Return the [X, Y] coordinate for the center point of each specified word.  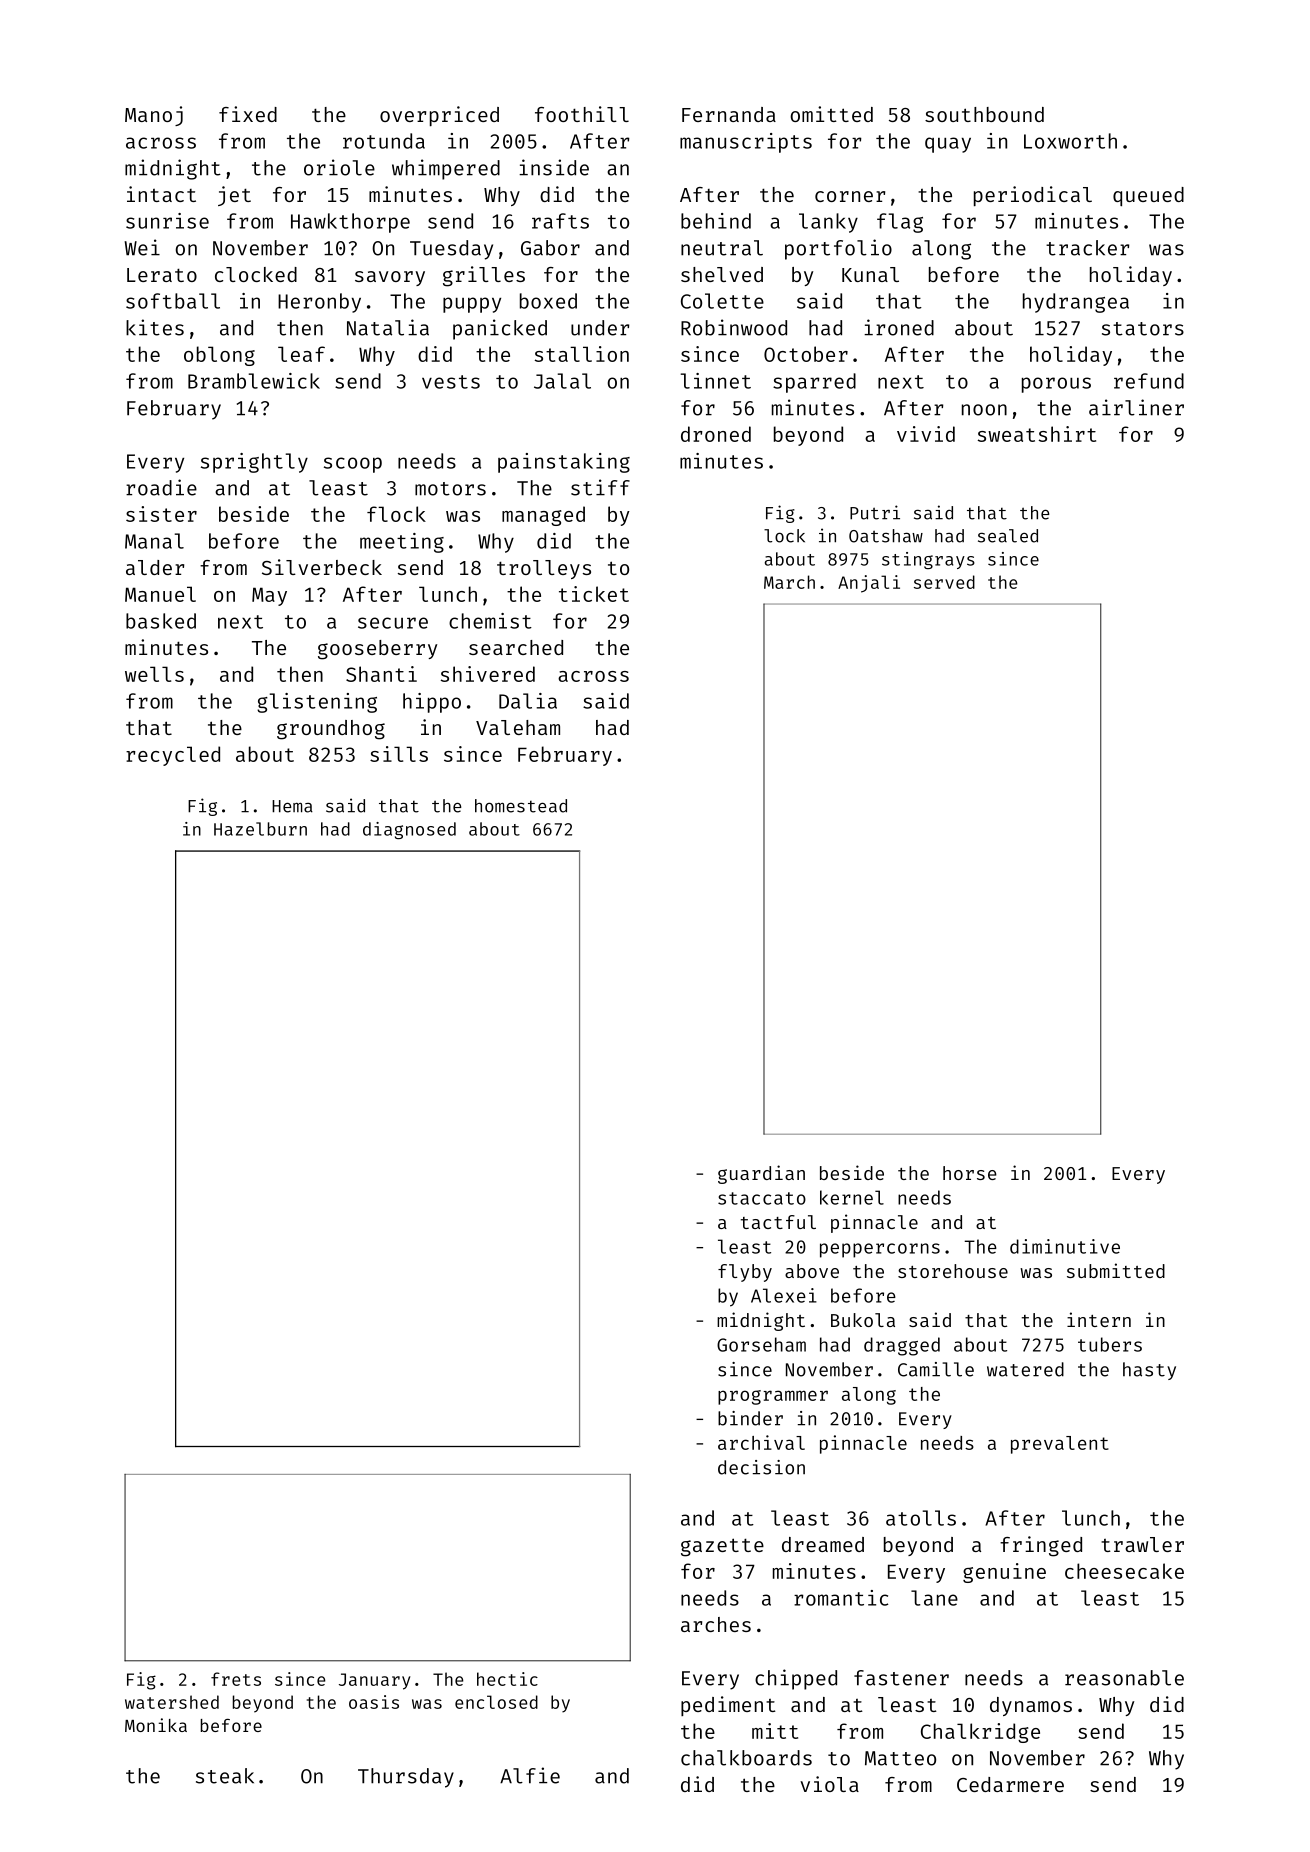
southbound [984, 114]
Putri [875, 512]
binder [750, 1418]
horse [970, 1173]
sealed [1008, 536]
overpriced [439, 116]
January [374, 1681]
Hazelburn [260, 829]
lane [934, 1598]
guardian [761, 1174]
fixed [248, 114]
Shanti [381, 674]
